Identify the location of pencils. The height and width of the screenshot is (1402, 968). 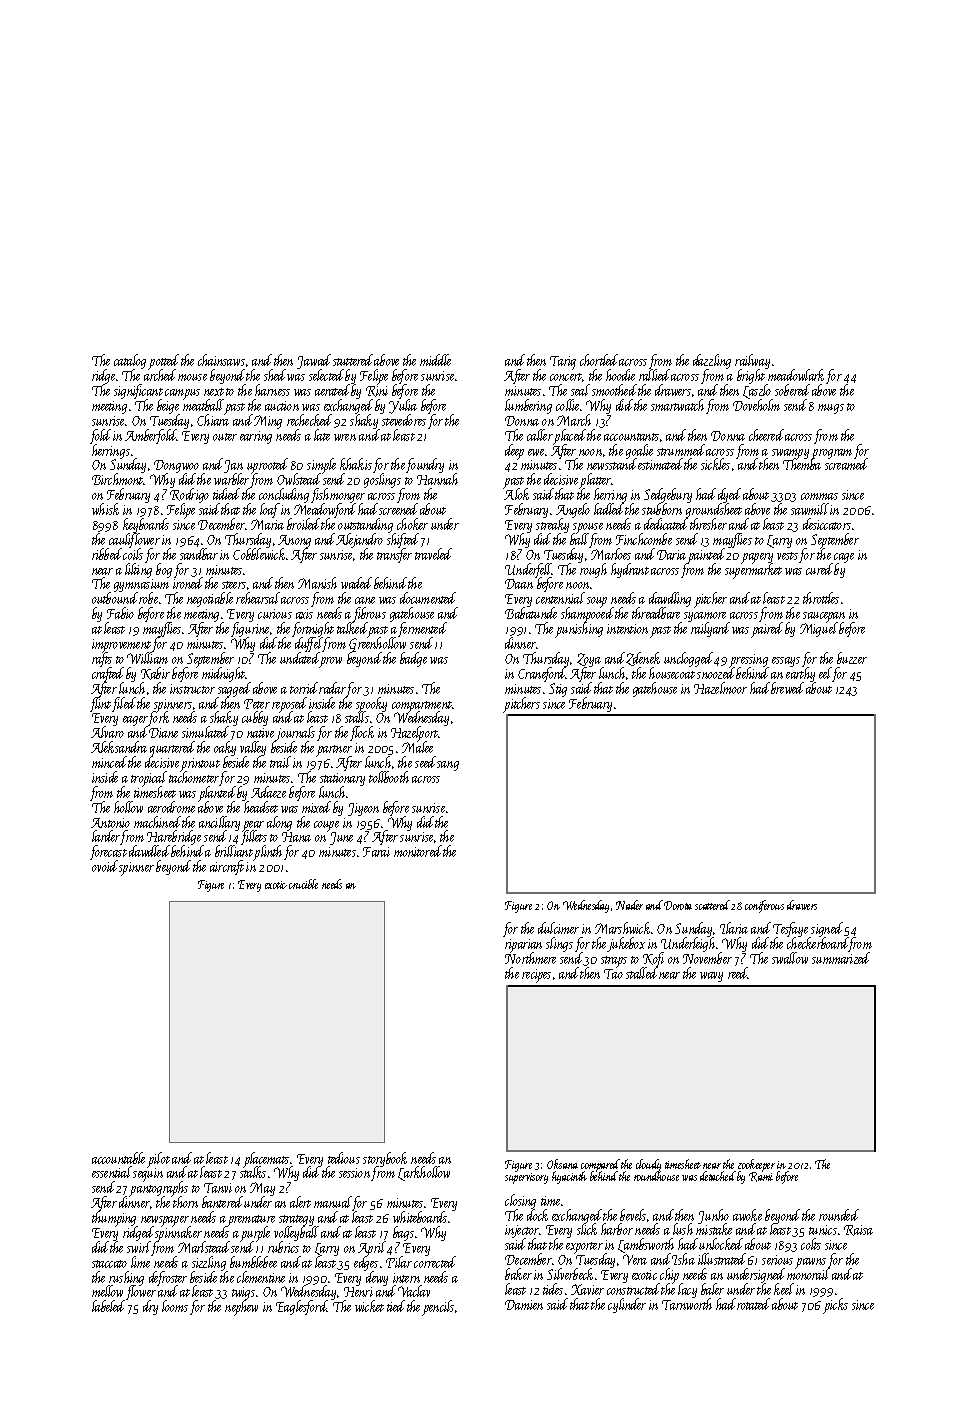
(438, 1308).
